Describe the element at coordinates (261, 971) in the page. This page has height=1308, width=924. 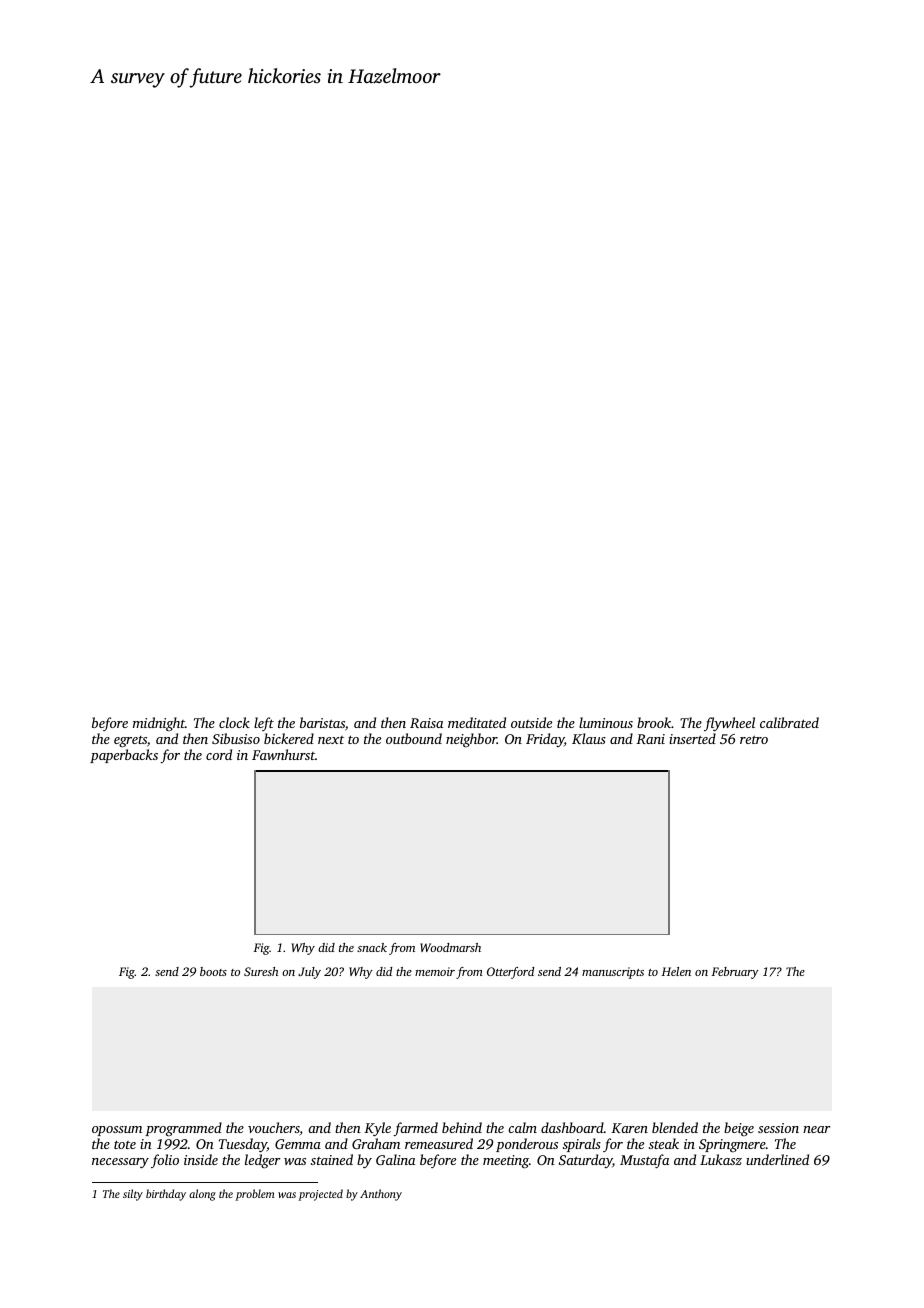
I see `Suresh` at that location.
